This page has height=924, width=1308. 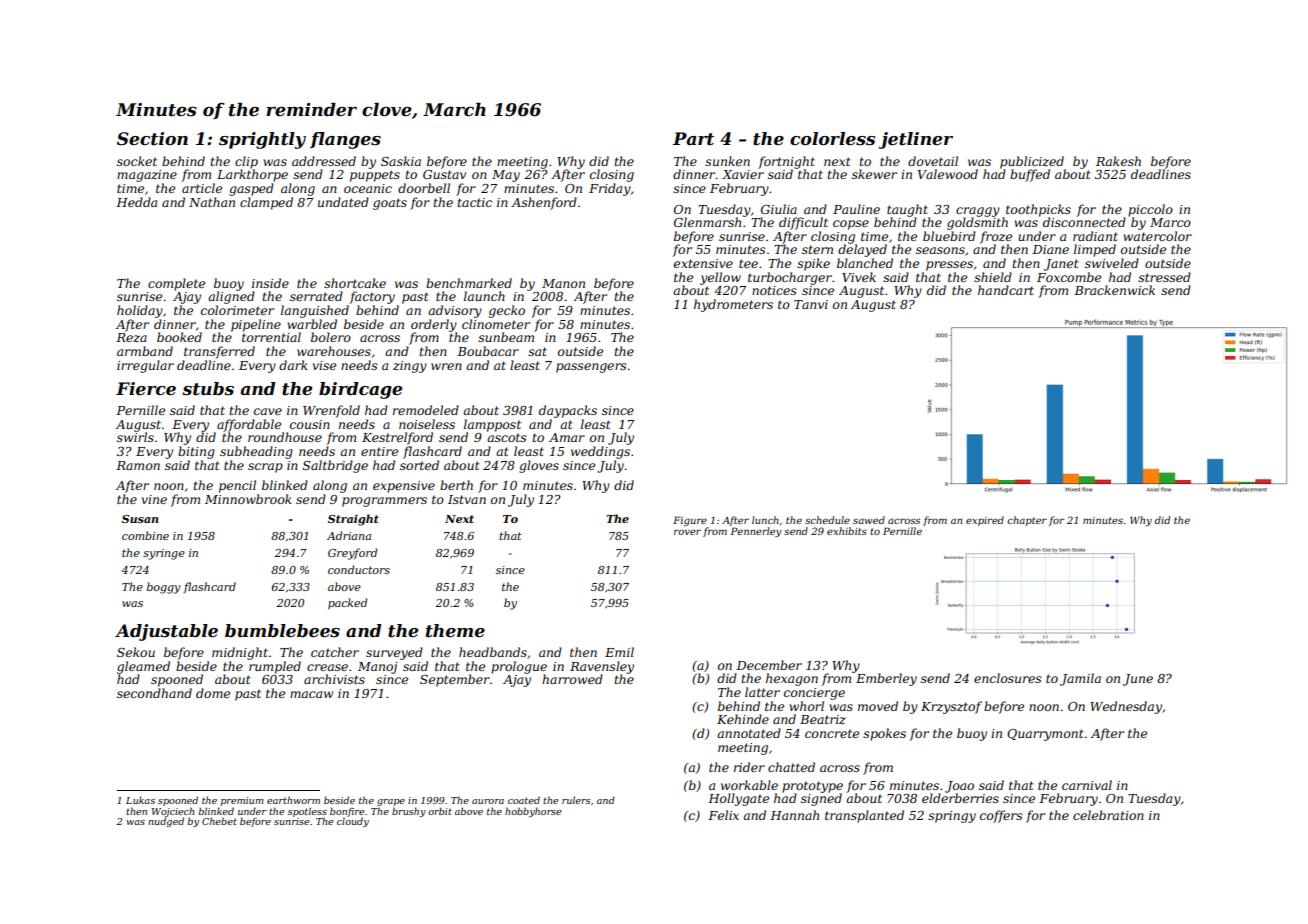 I want to click on buffed, so click(x=1030, y=175).
